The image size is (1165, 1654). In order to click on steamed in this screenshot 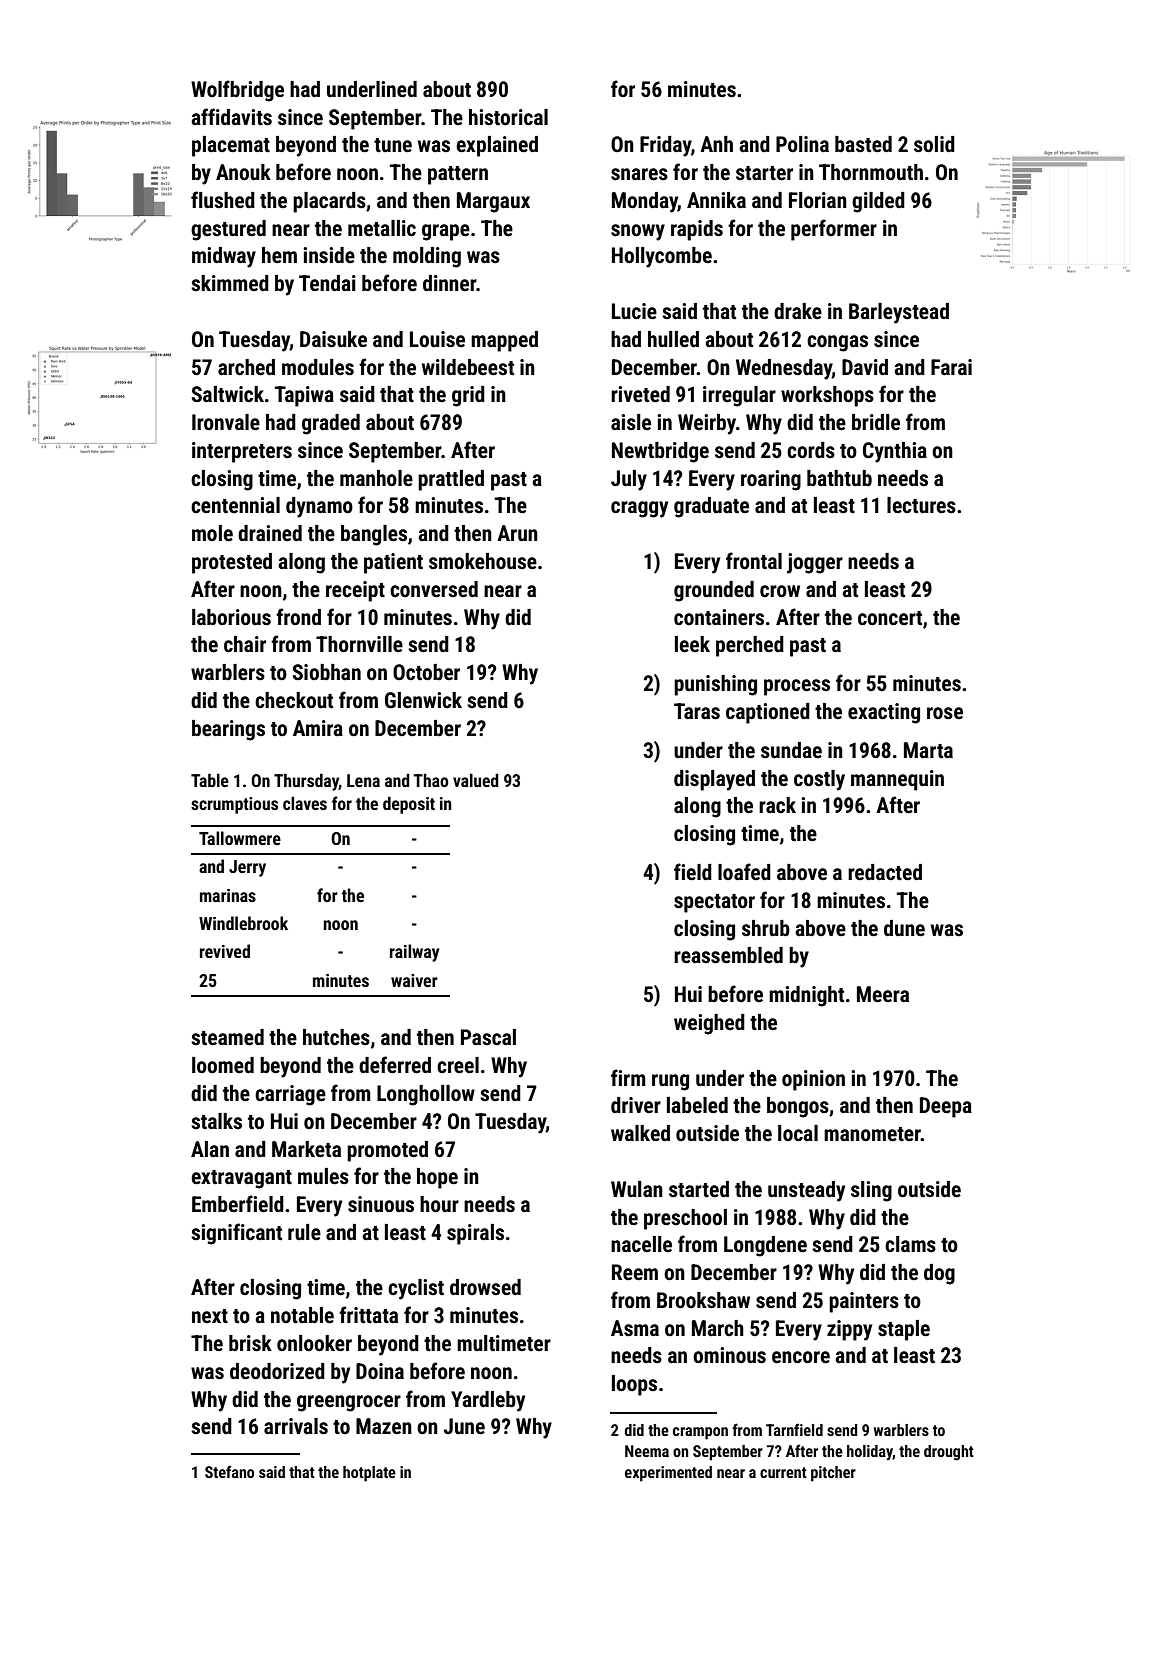, I will do `click(227, 1037)`.
